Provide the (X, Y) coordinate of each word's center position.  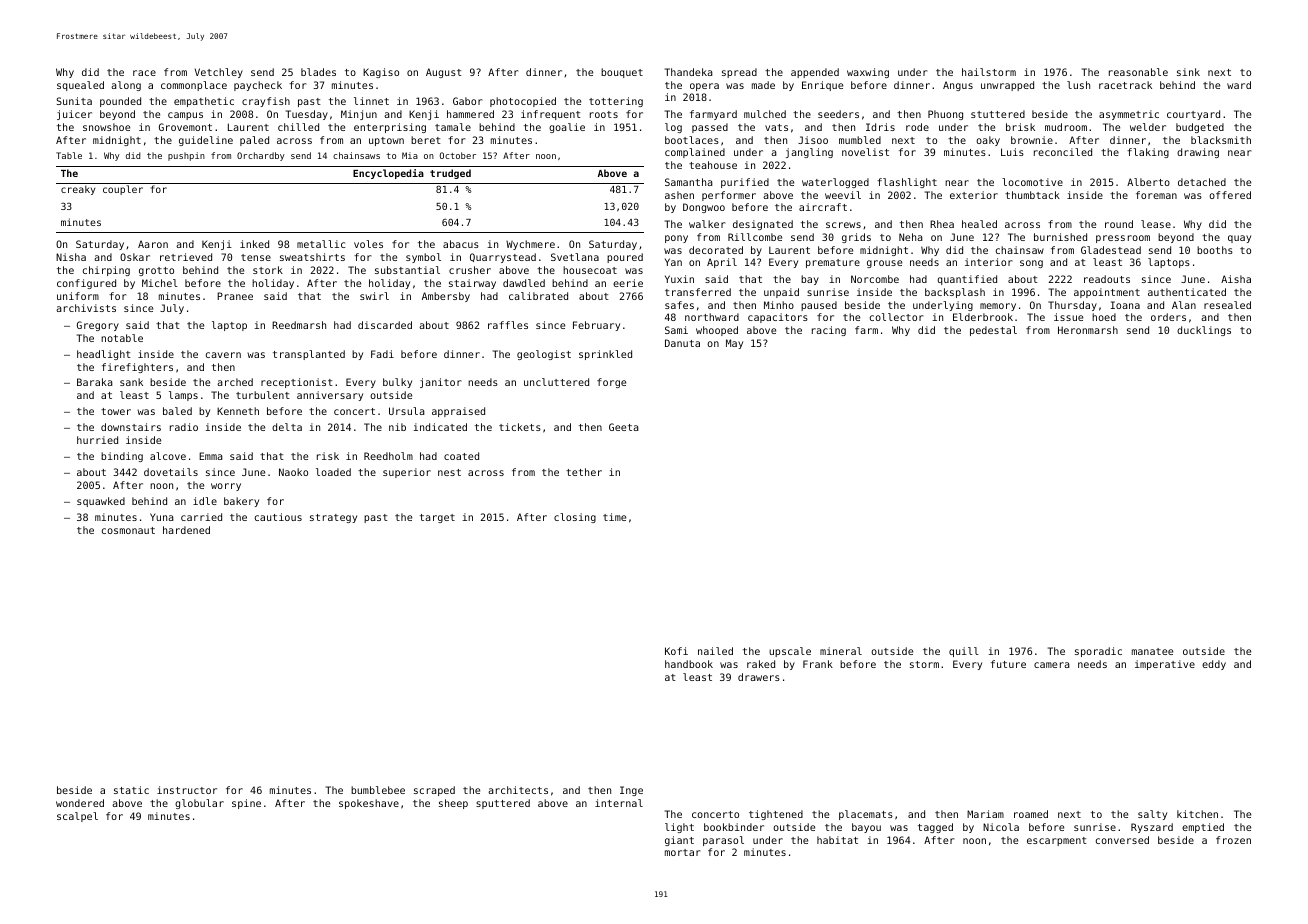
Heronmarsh (1088, 330)
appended (815, 73)
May (734, 344)
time (614, 517)
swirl (374, 296)
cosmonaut (128, 530)
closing (575, 518)
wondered (80, 803)
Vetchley (219, 73)
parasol (723, 841)
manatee (1152, 651)
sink (1188, 72)
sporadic (1098, 652)
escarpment (1057, 841)
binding (122, 457)
